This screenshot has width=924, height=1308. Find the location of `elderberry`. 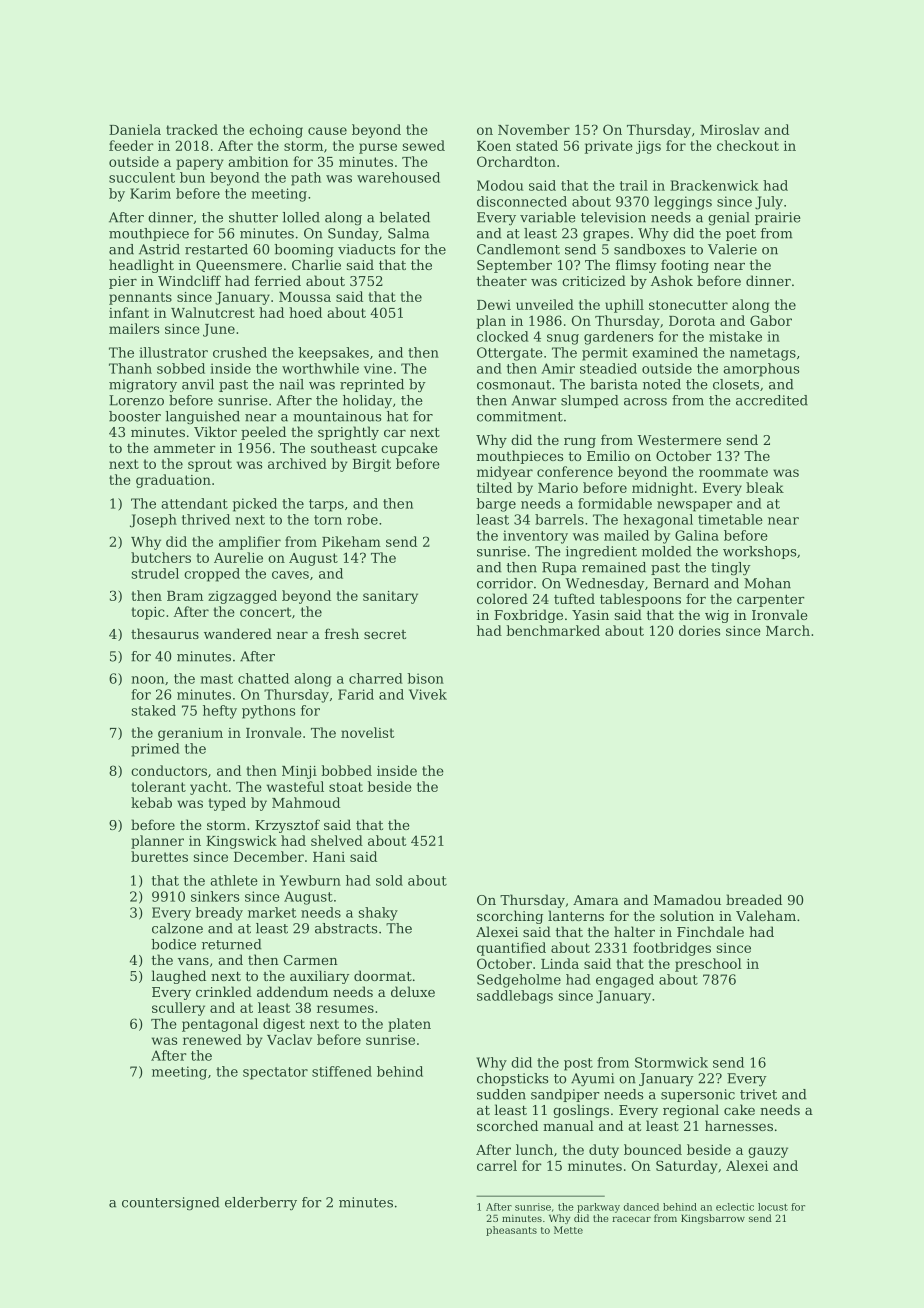

elderberry is located at coordinates (261, 1203).
